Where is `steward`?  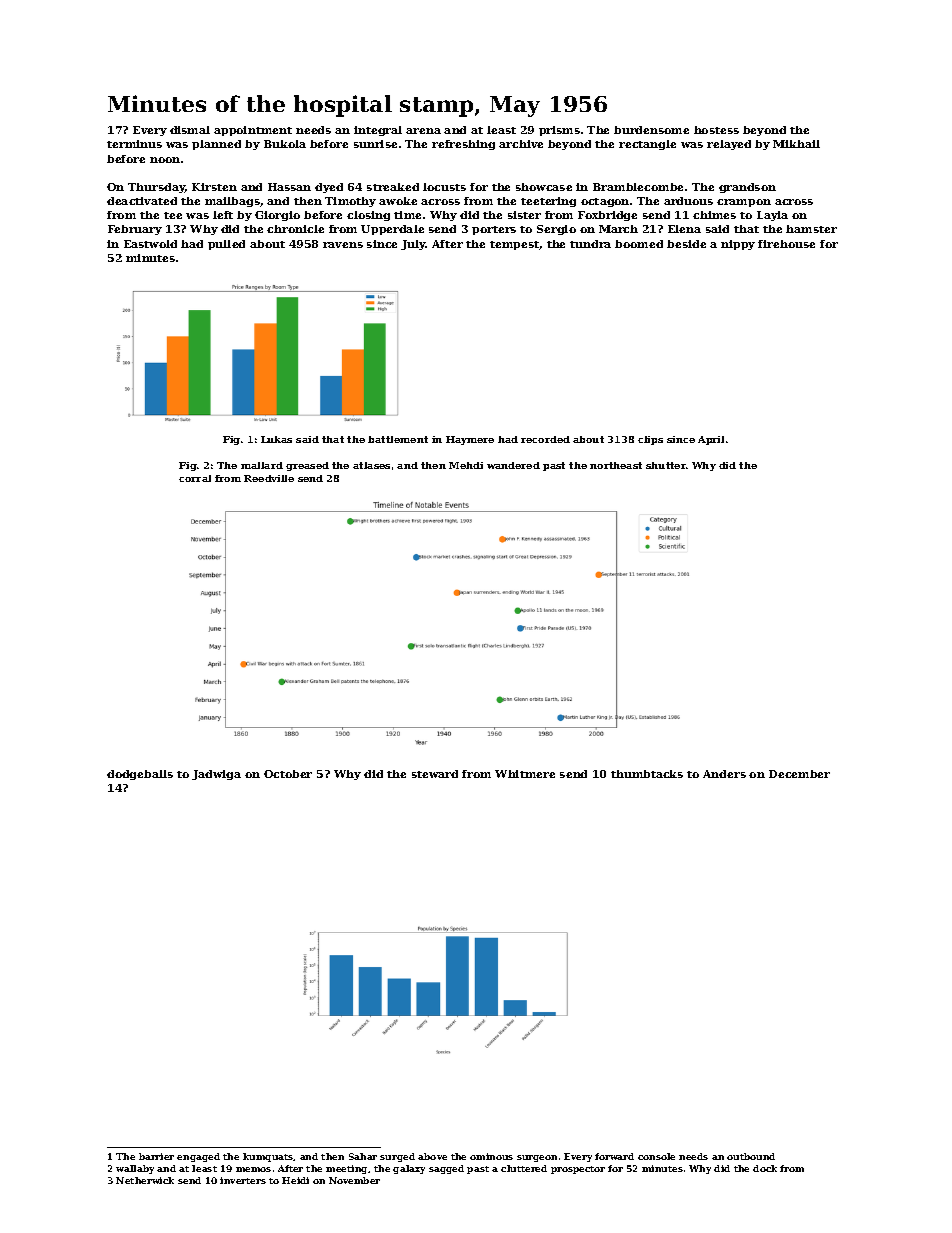
steward is located at coordinates (435, 774).
